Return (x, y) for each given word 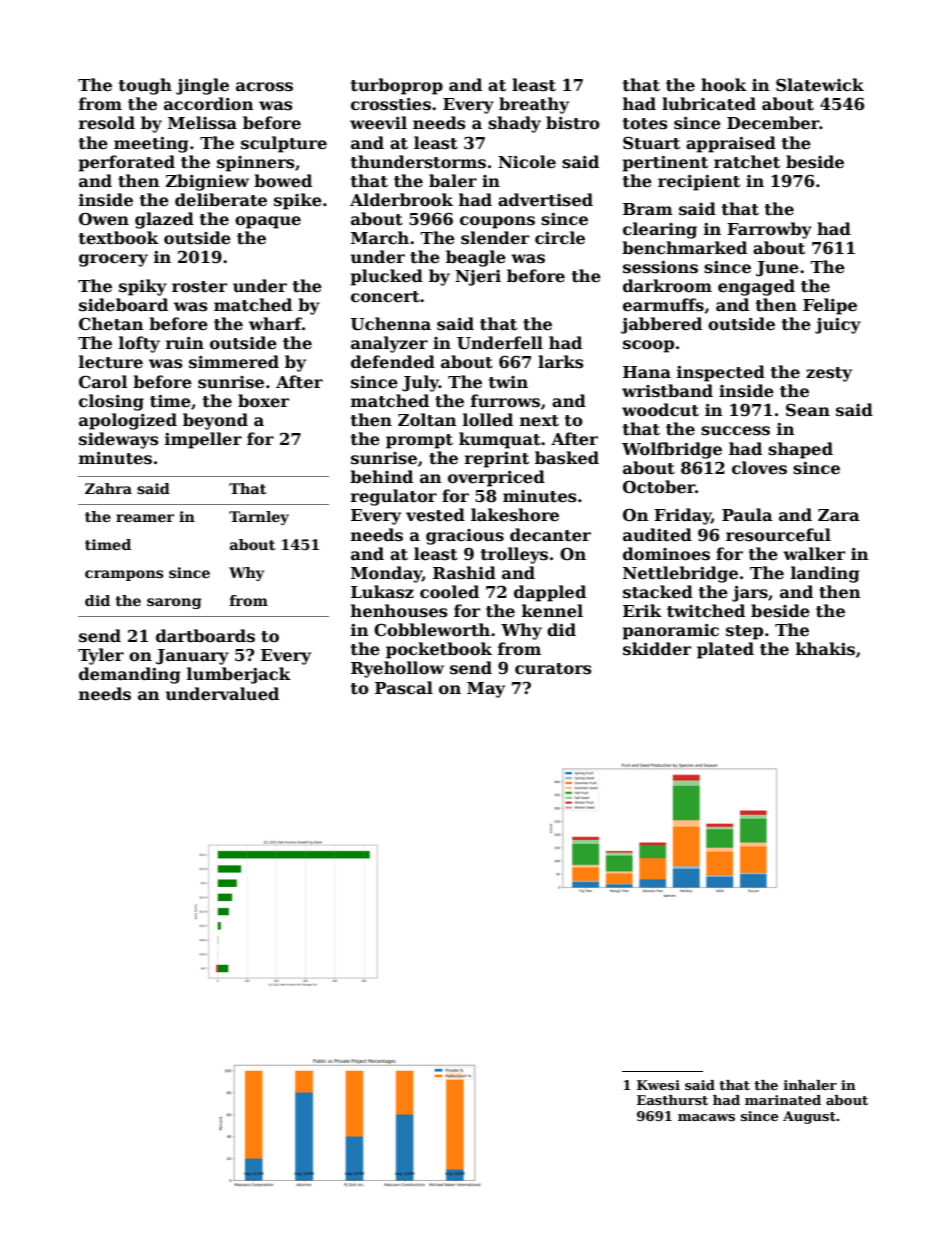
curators (553, 669)
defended (393, 362)
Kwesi (658, 1085)
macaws (706, 1117)
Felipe (830, 306)
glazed (164, 220)
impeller (203, 440)
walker (814, 554)
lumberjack (239, 675)
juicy (838, 326)
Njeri (478, 278)
